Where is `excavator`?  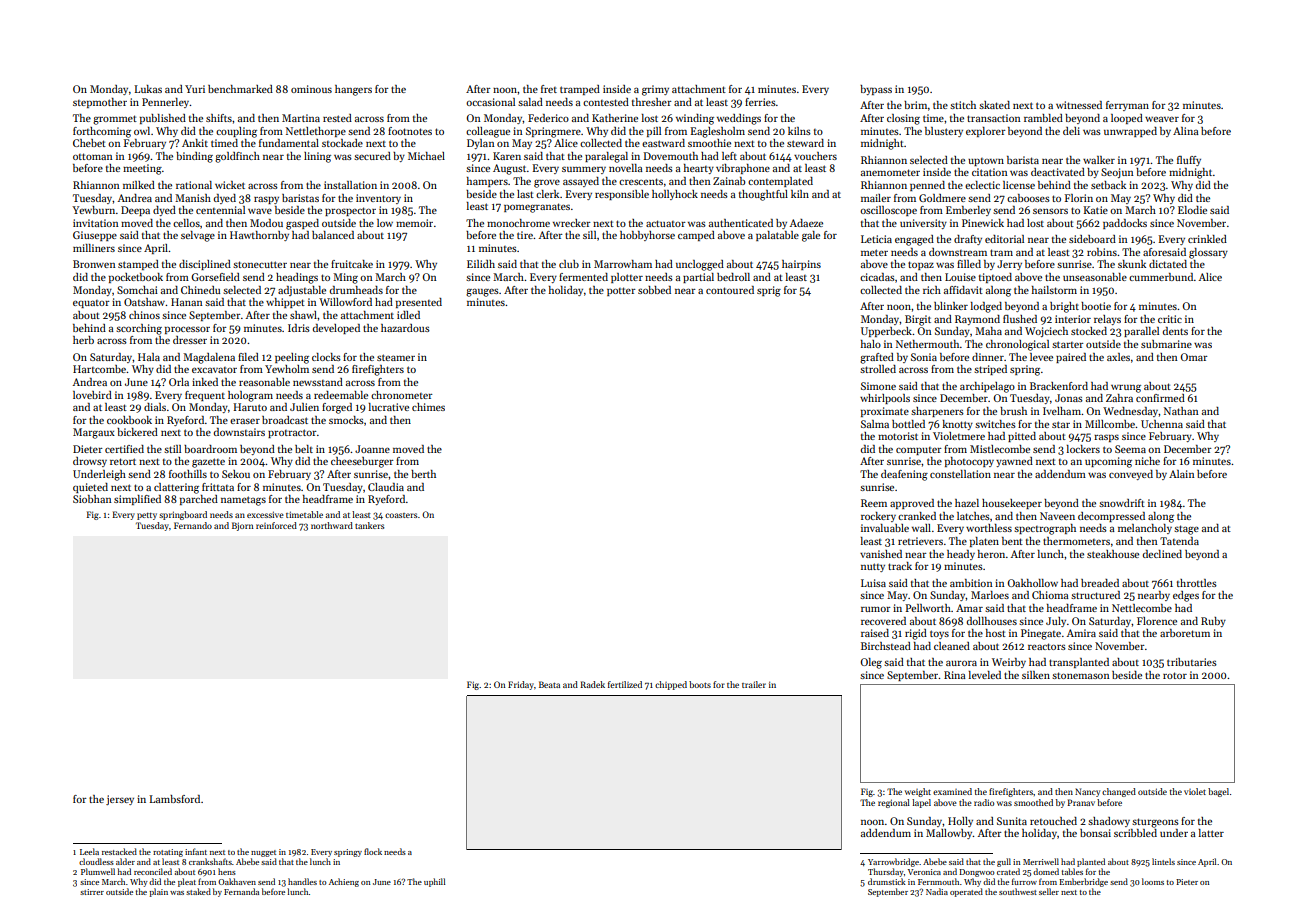 excavator is located at coordinates (214, 370).
